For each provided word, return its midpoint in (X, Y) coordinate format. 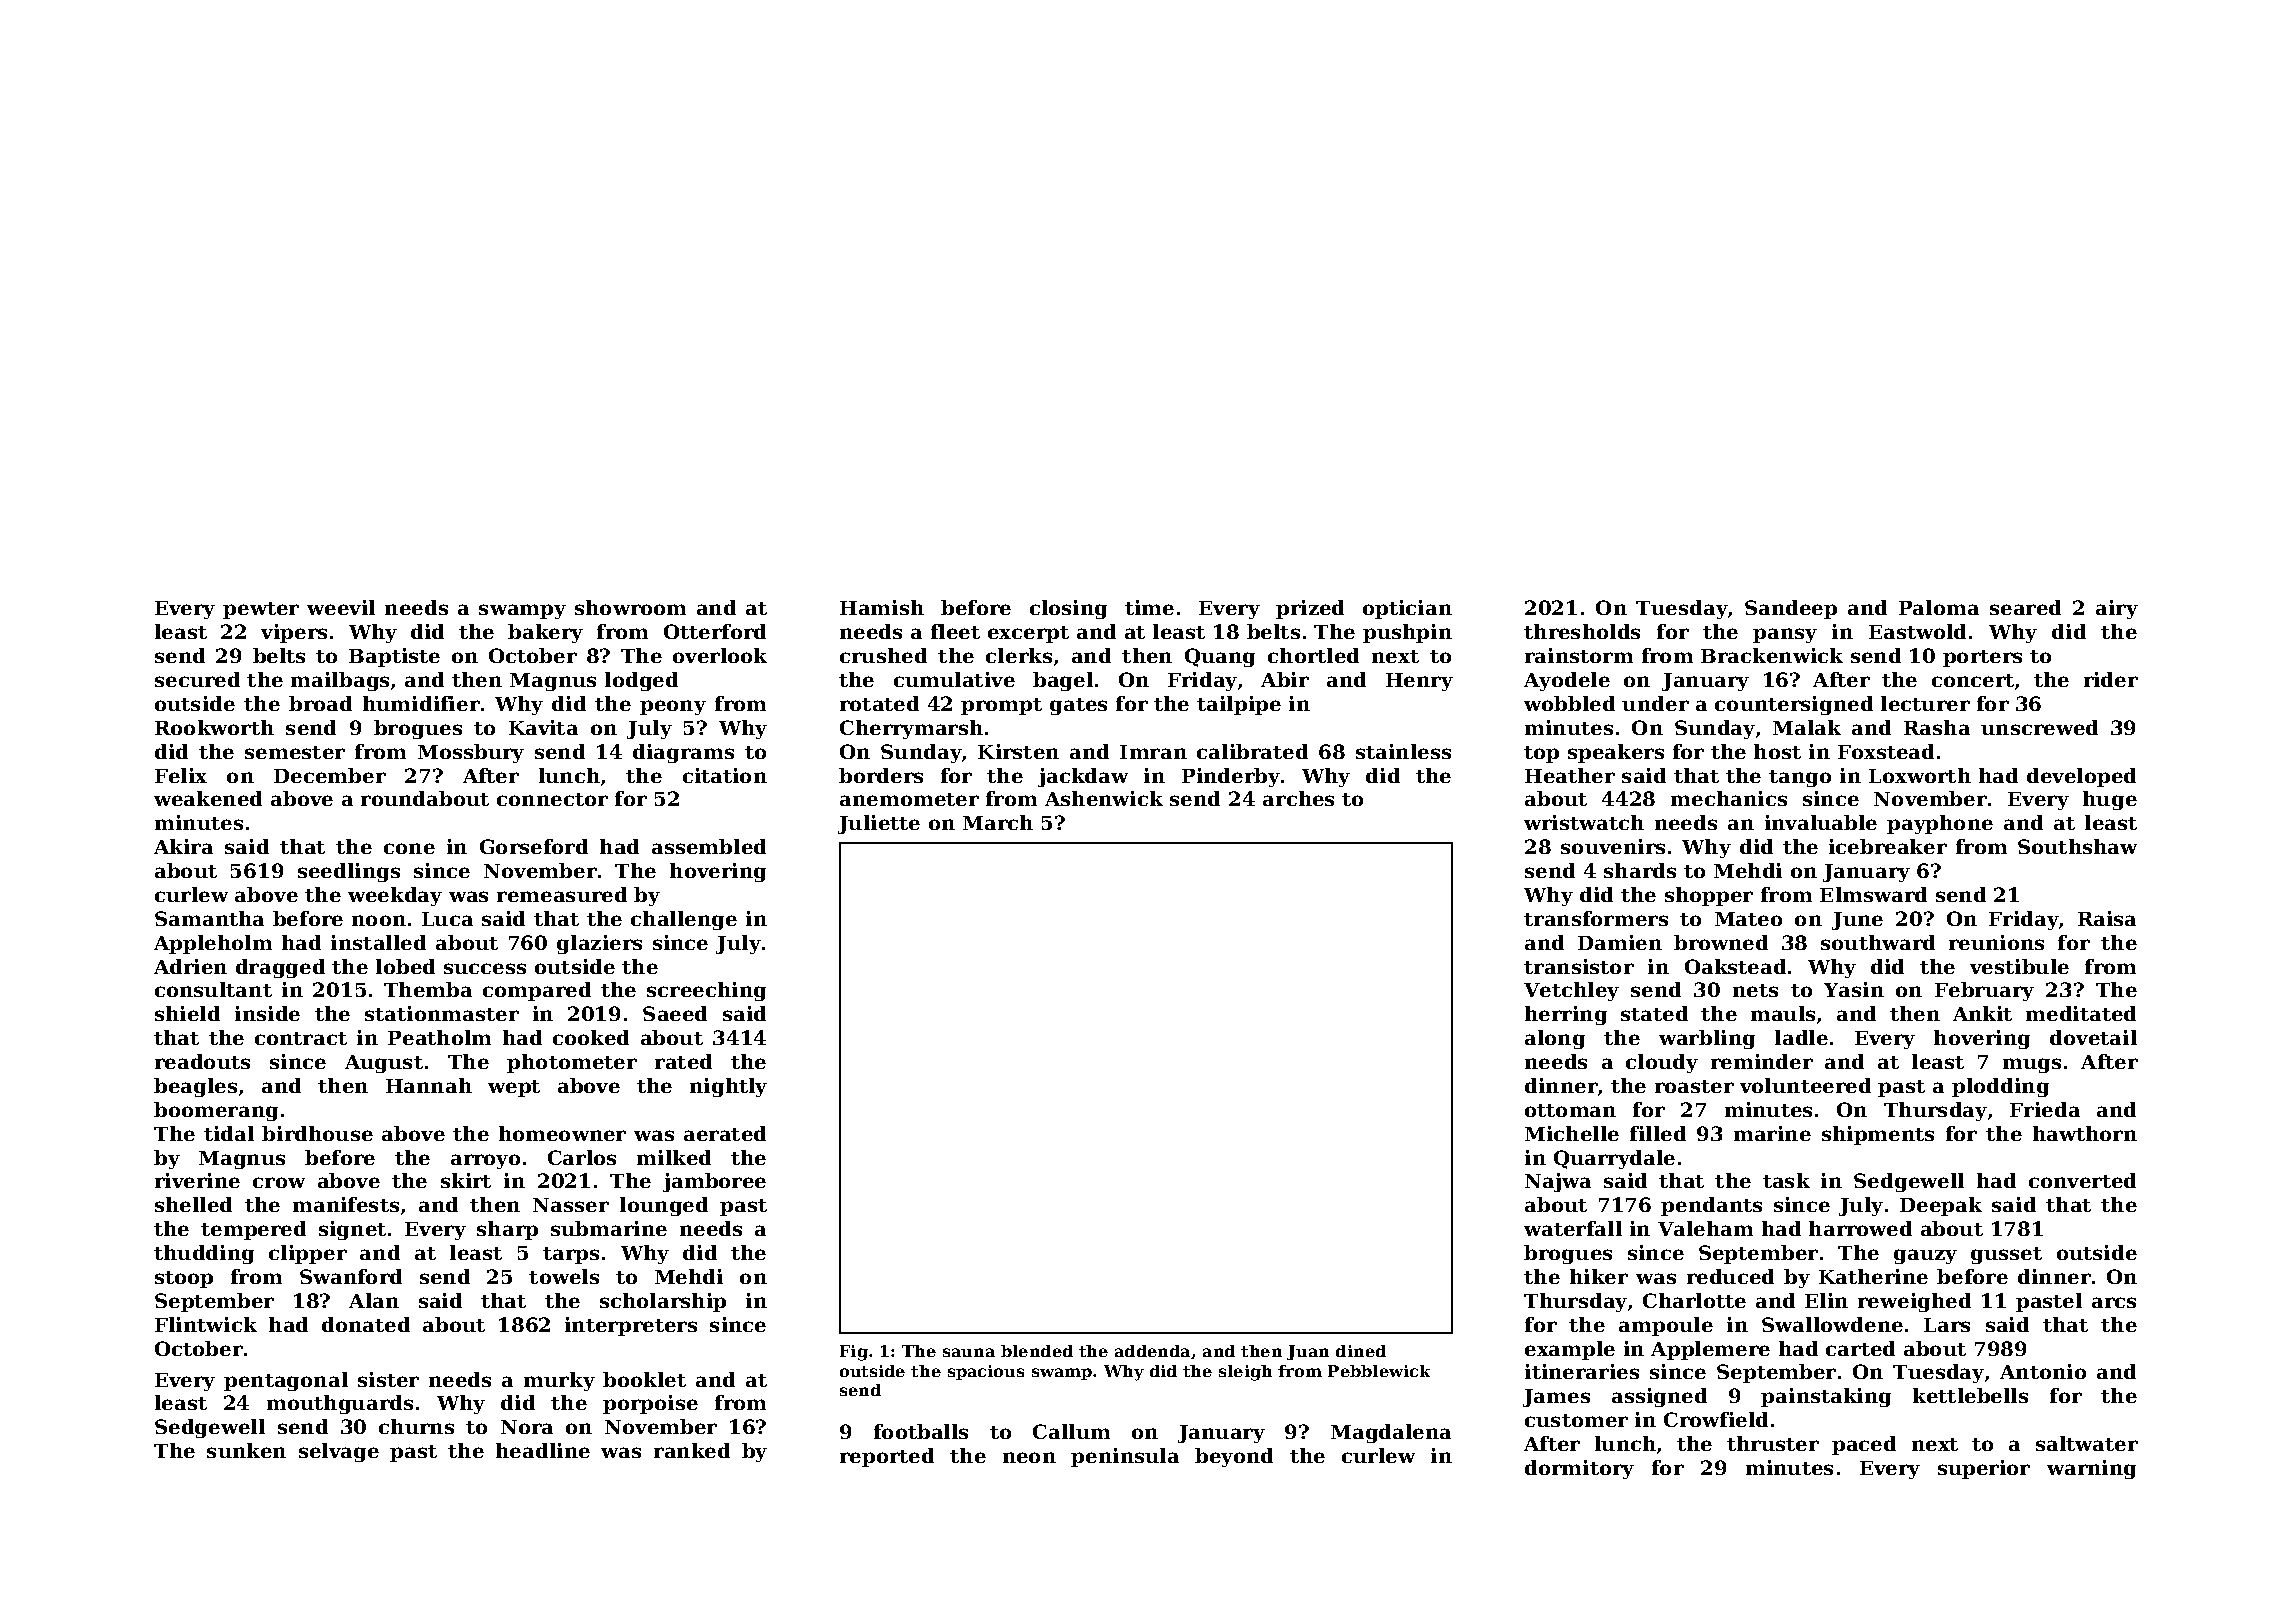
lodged (641, 681)
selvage (339, 1452)
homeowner (562, 1133)
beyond (1234, 1457)
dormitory (1579, 1469)
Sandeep (1791, 609)
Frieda (2045, 1109)
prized (1310, 609)
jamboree (714, 1182)
